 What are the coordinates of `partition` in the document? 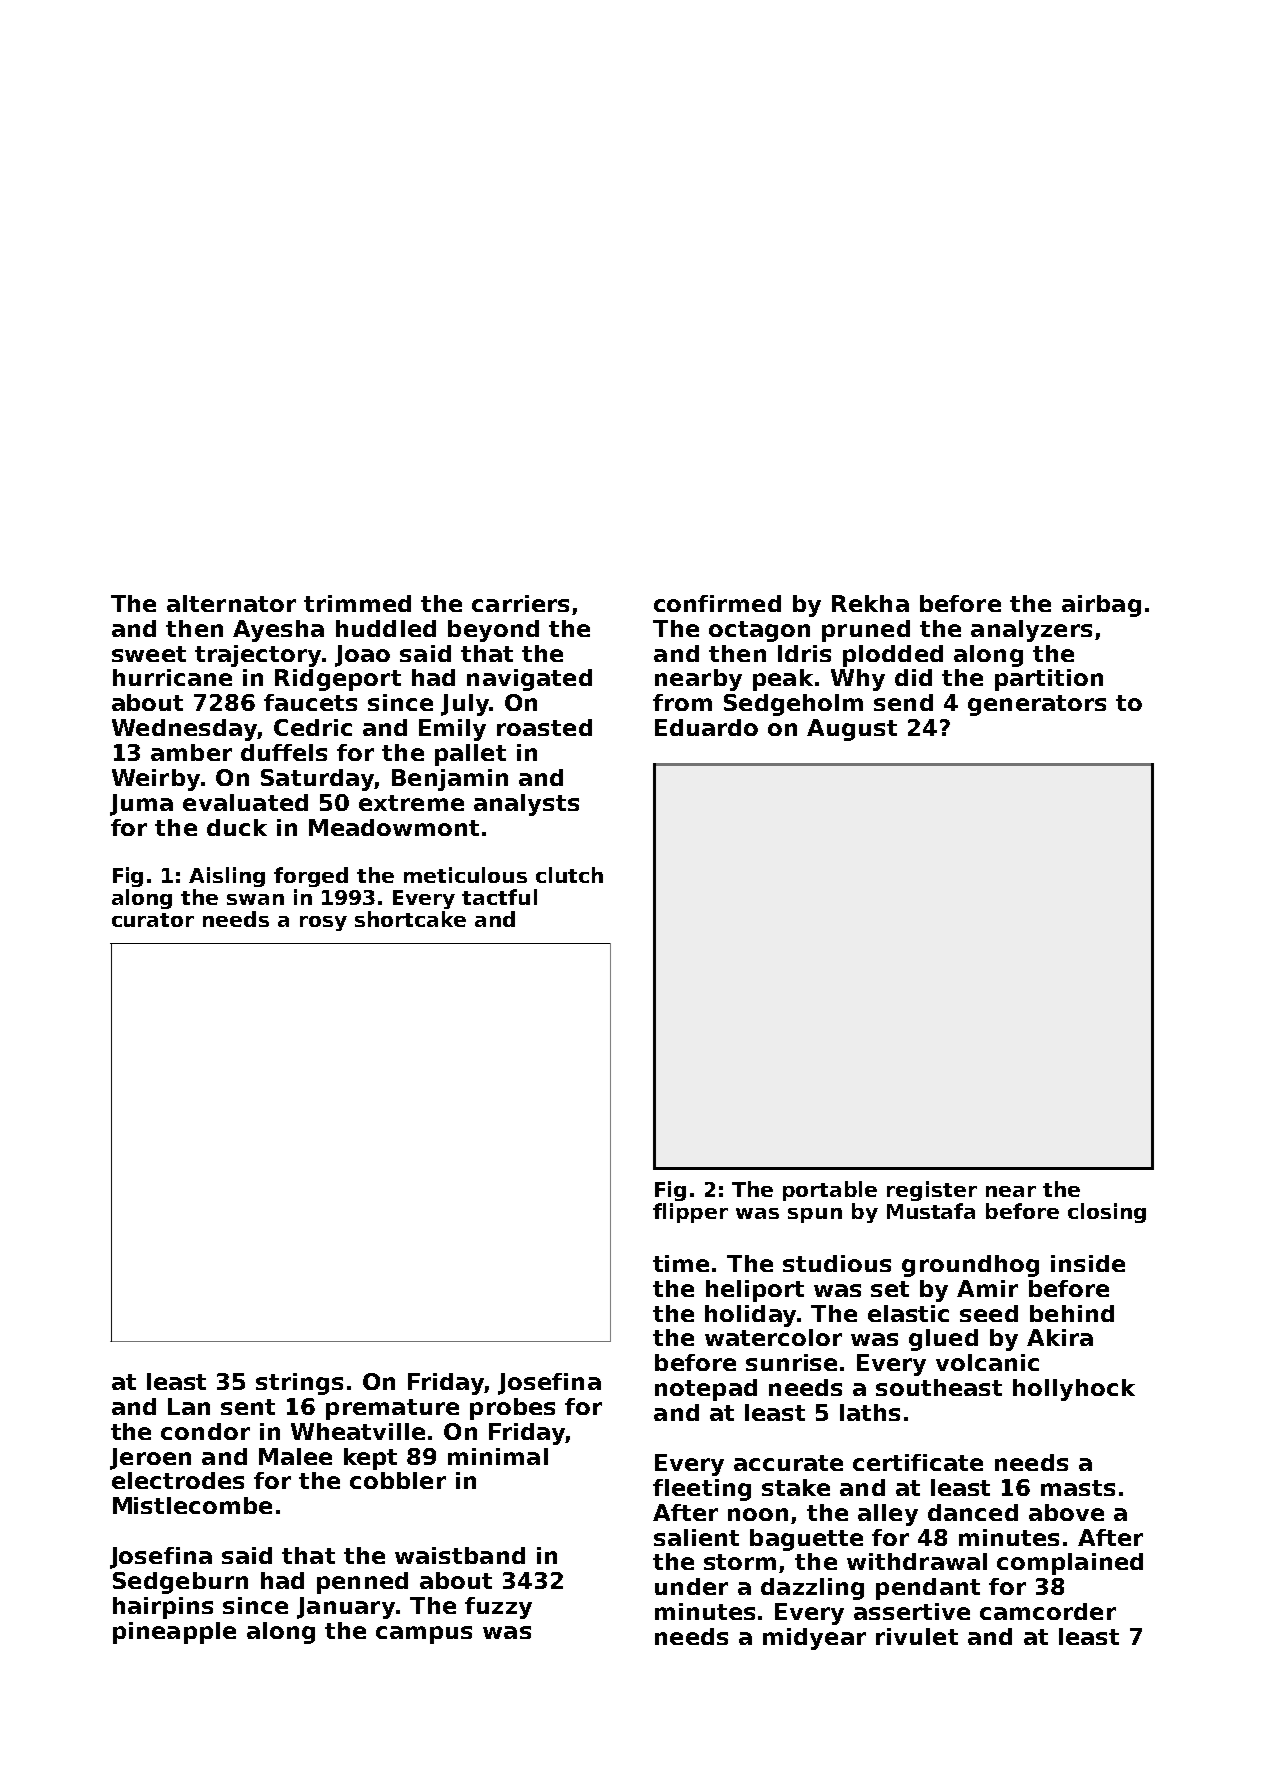 It's located at (1049, 680).
